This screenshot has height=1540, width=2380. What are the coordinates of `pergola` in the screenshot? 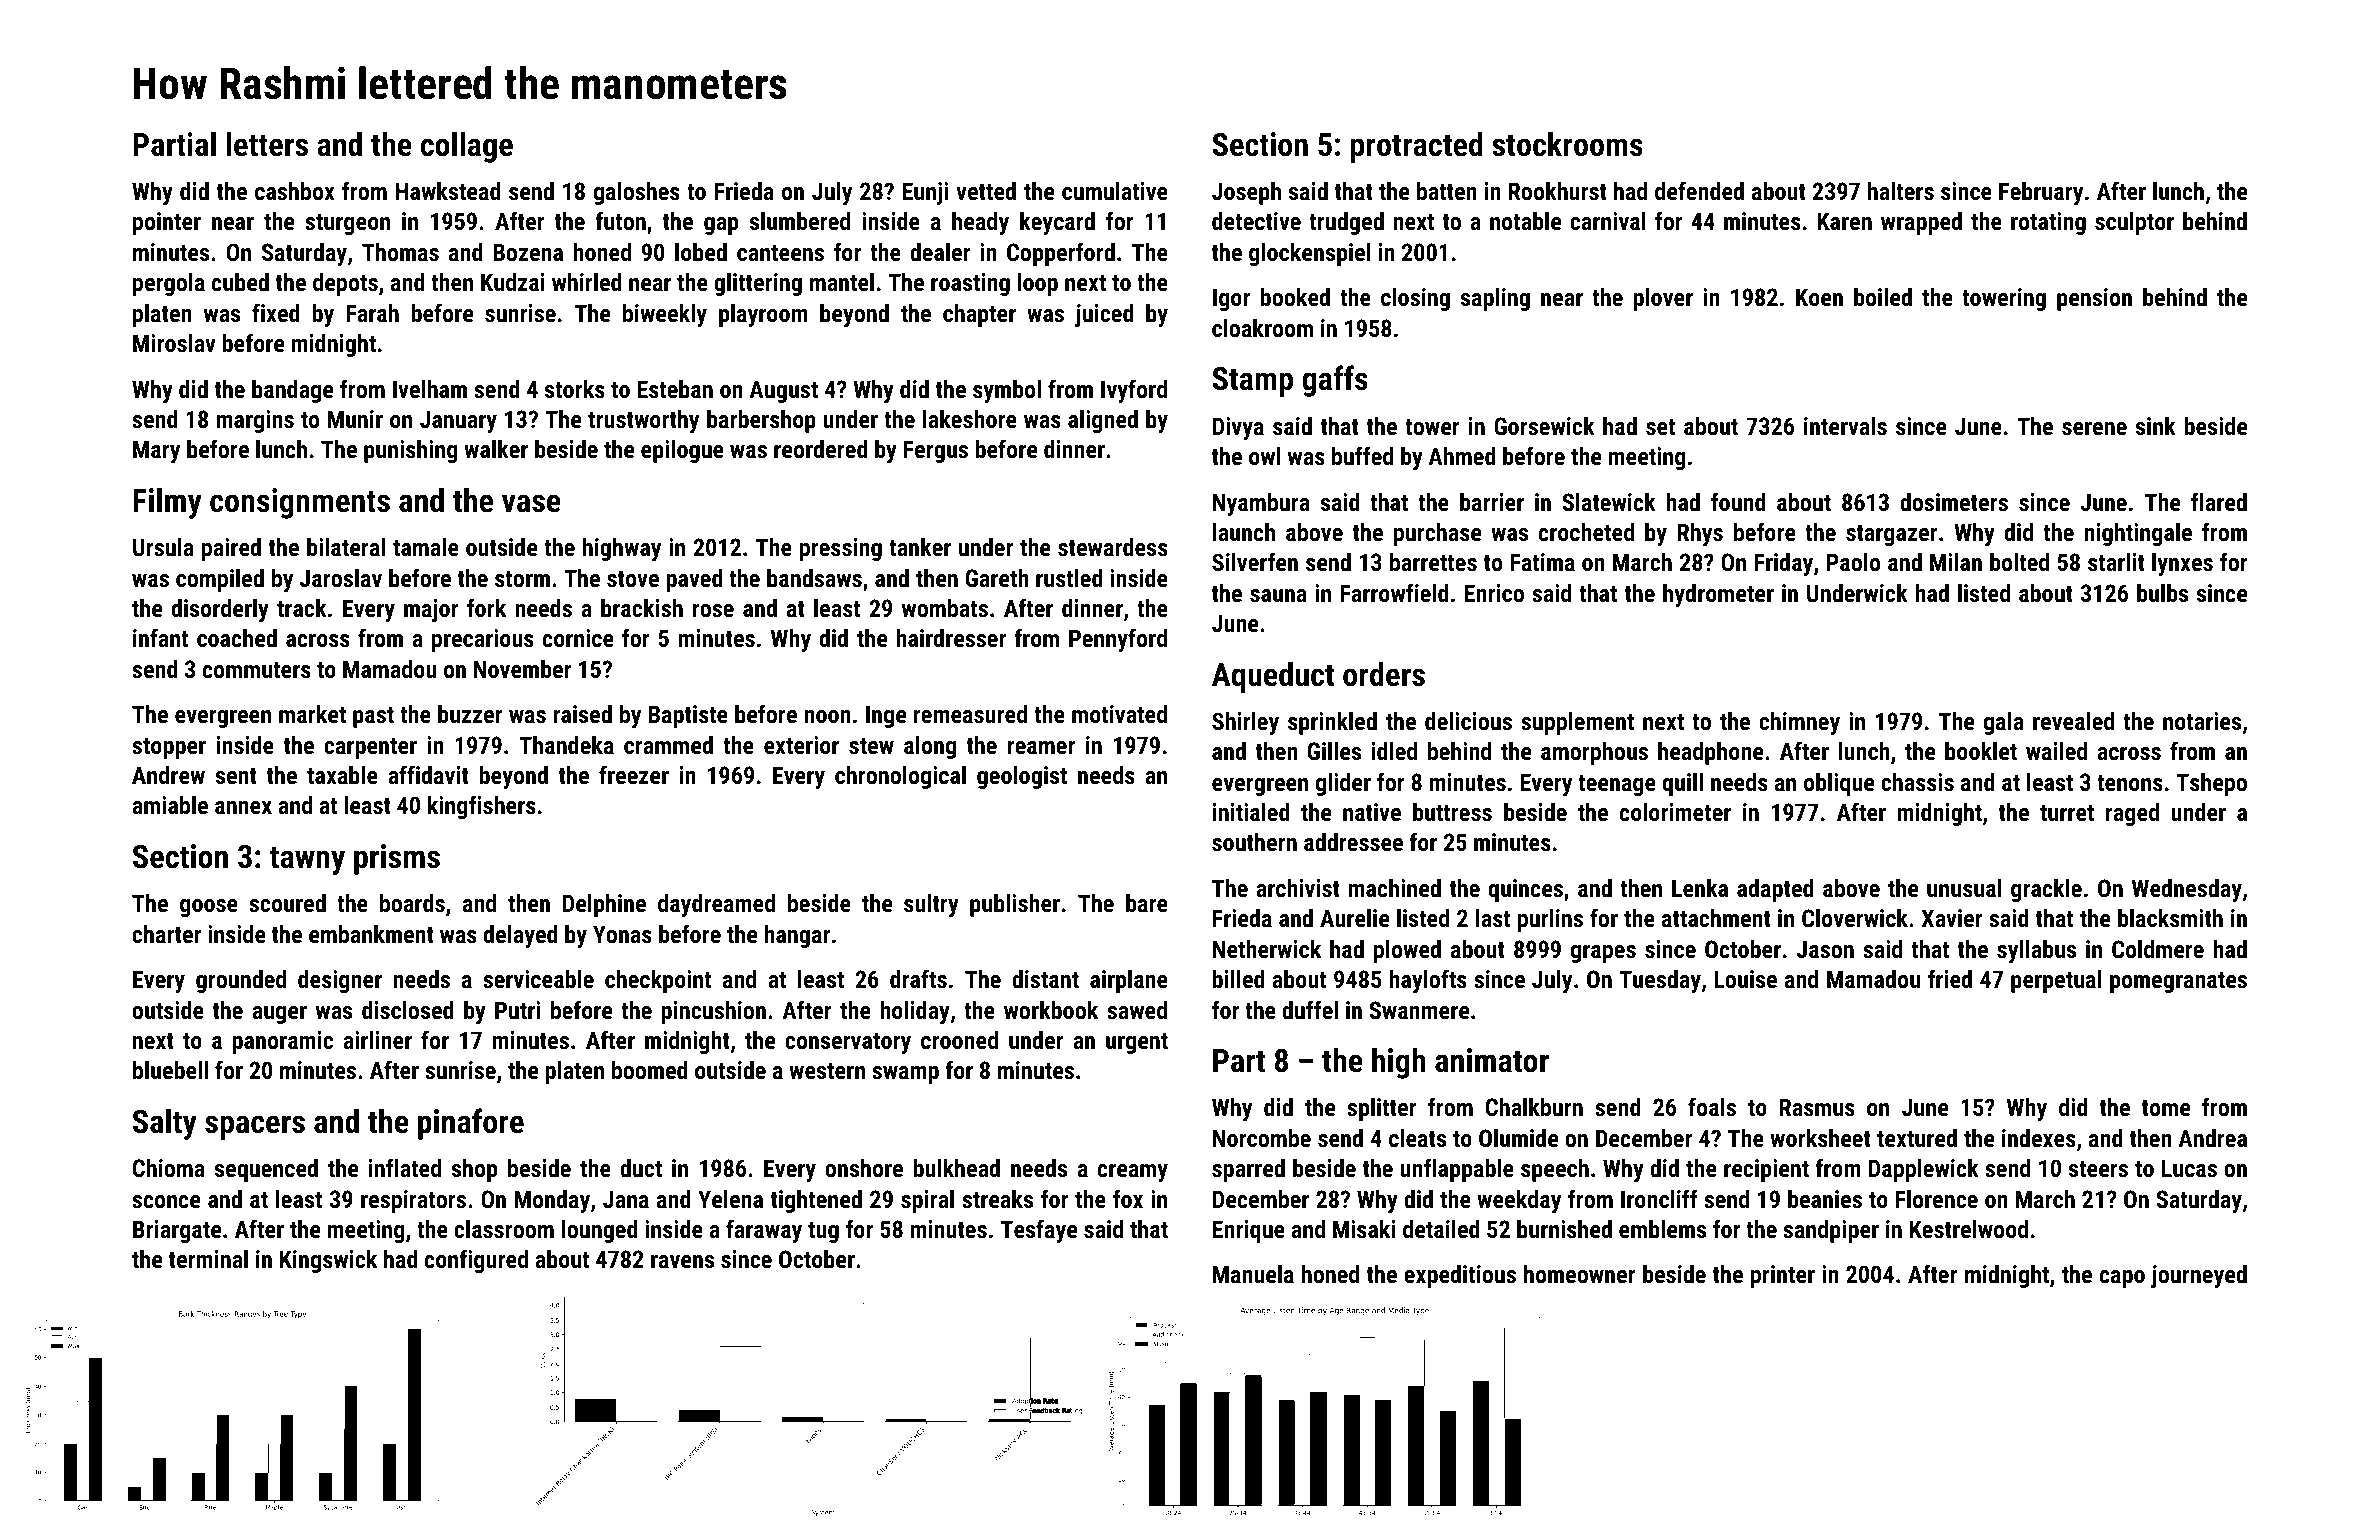 It's located at (169, 284).
